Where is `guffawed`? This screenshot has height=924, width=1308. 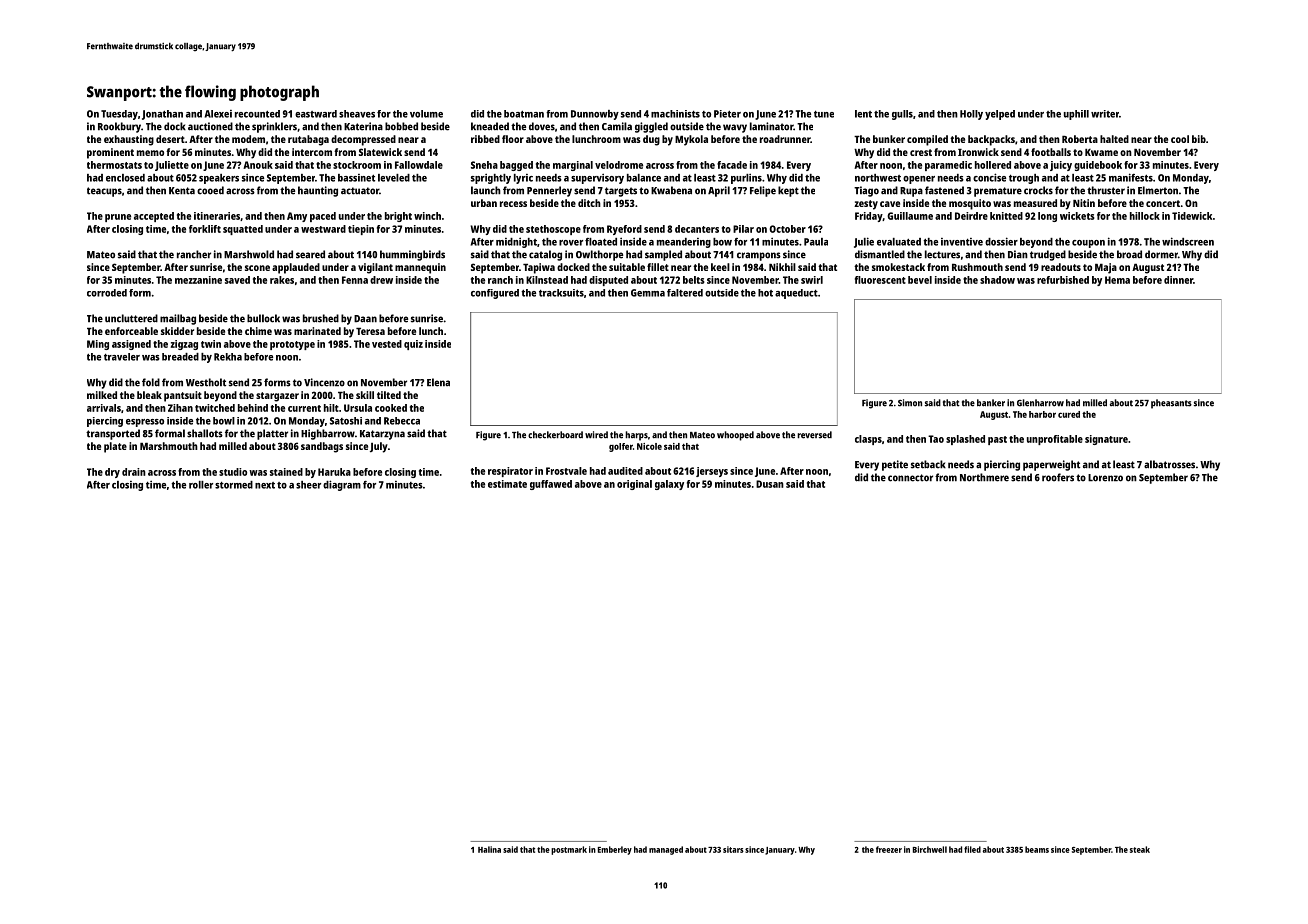
guffawed is located at coordinates (551, 485).
